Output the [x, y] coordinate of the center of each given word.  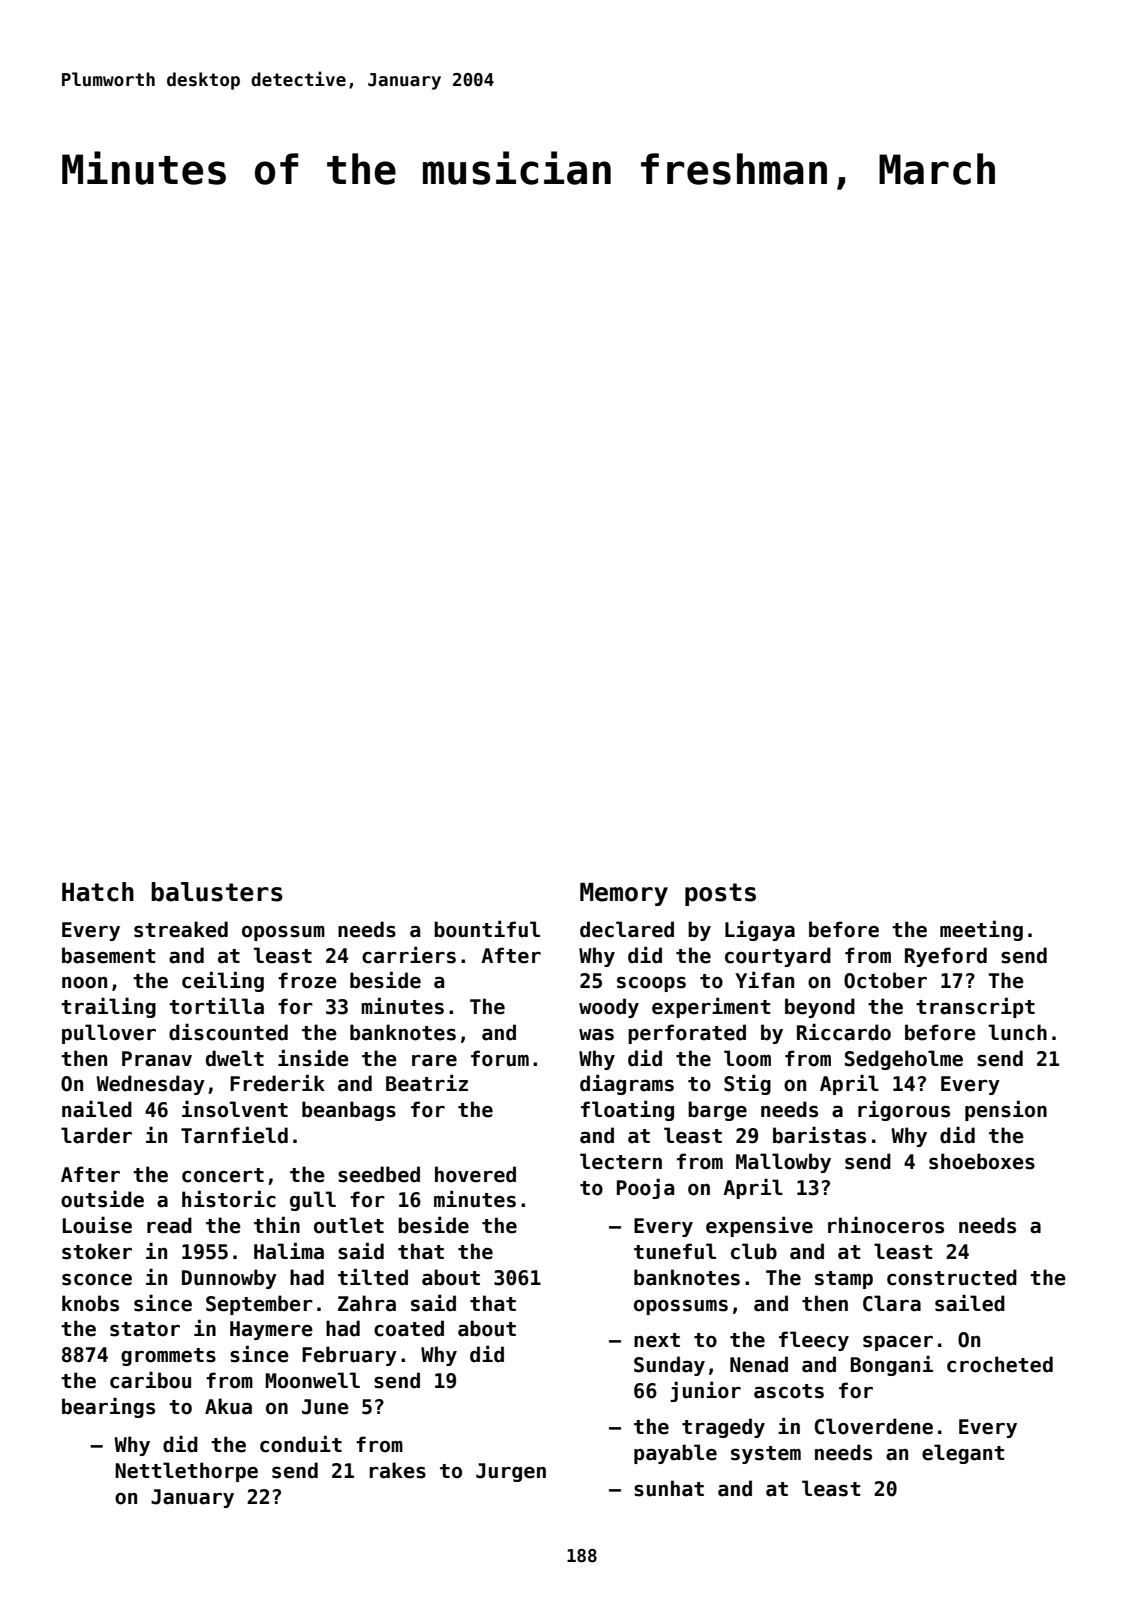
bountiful [487, 929]
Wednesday [150, 1085]
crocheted [1000, 1364]
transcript [975, 1007]
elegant [963, 1454]
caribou [150, 1380]
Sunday [669, 1366]
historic [229, 1199]
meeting [981, 930]
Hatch [98, 892]
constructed [952, 1277]
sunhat [669, 1488]
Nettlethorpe [186, 1472]
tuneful [675, 1251]
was [596, 1035]
